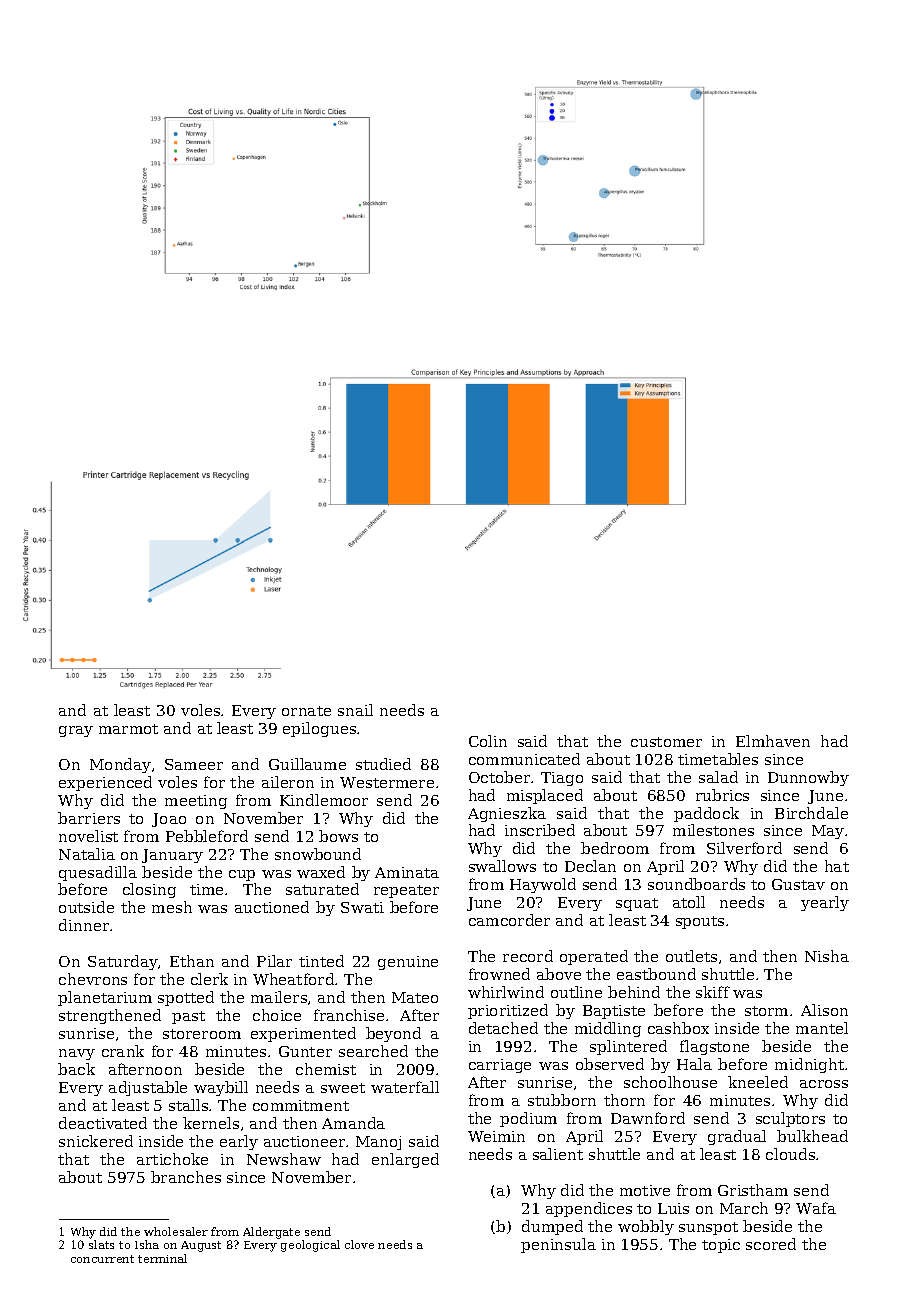 This screenshot has height=1316, width=908. I want to click on Gustav, so click(798, 884).
